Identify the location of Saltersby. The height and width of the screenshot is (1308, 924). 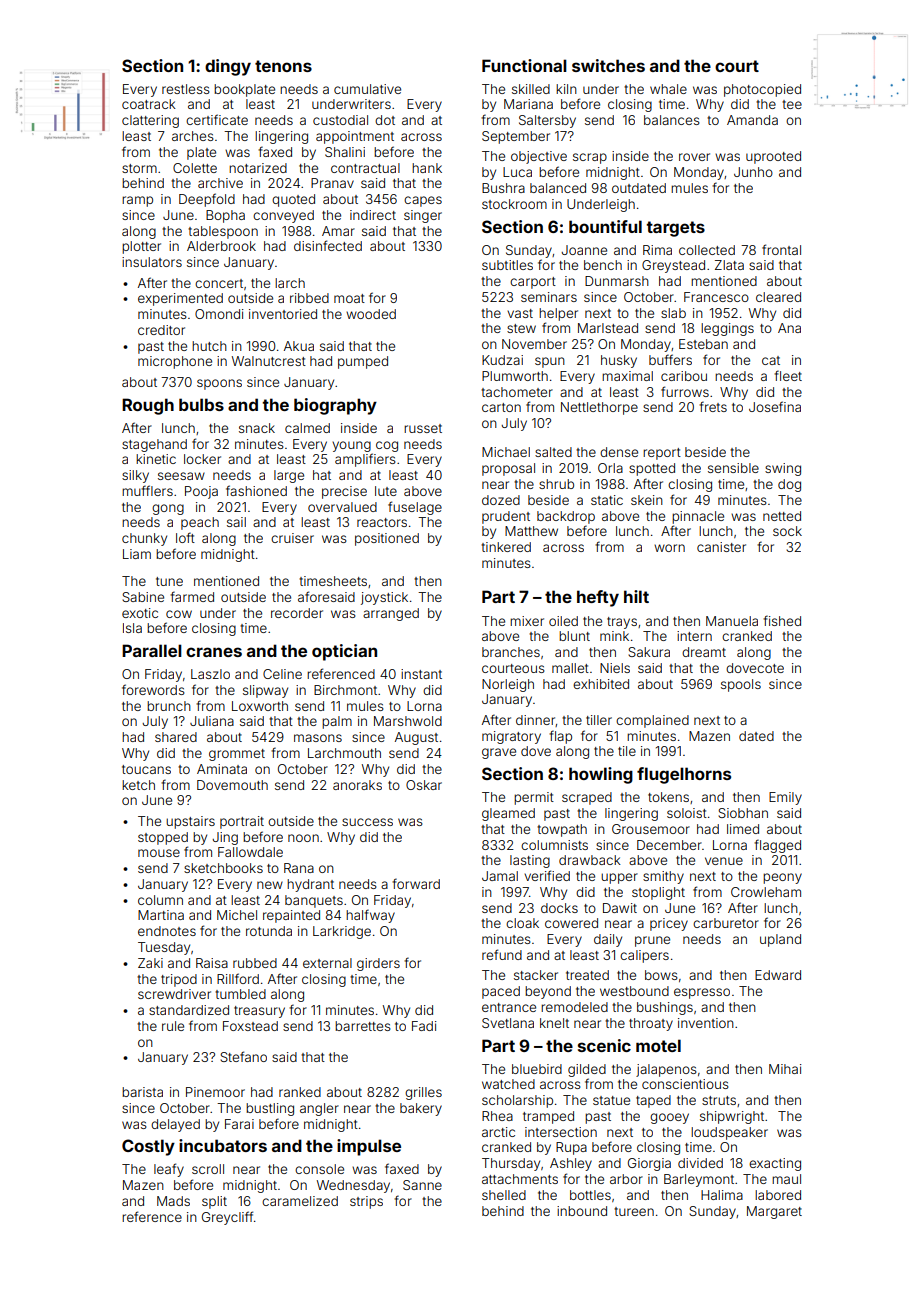
(547, 121).
